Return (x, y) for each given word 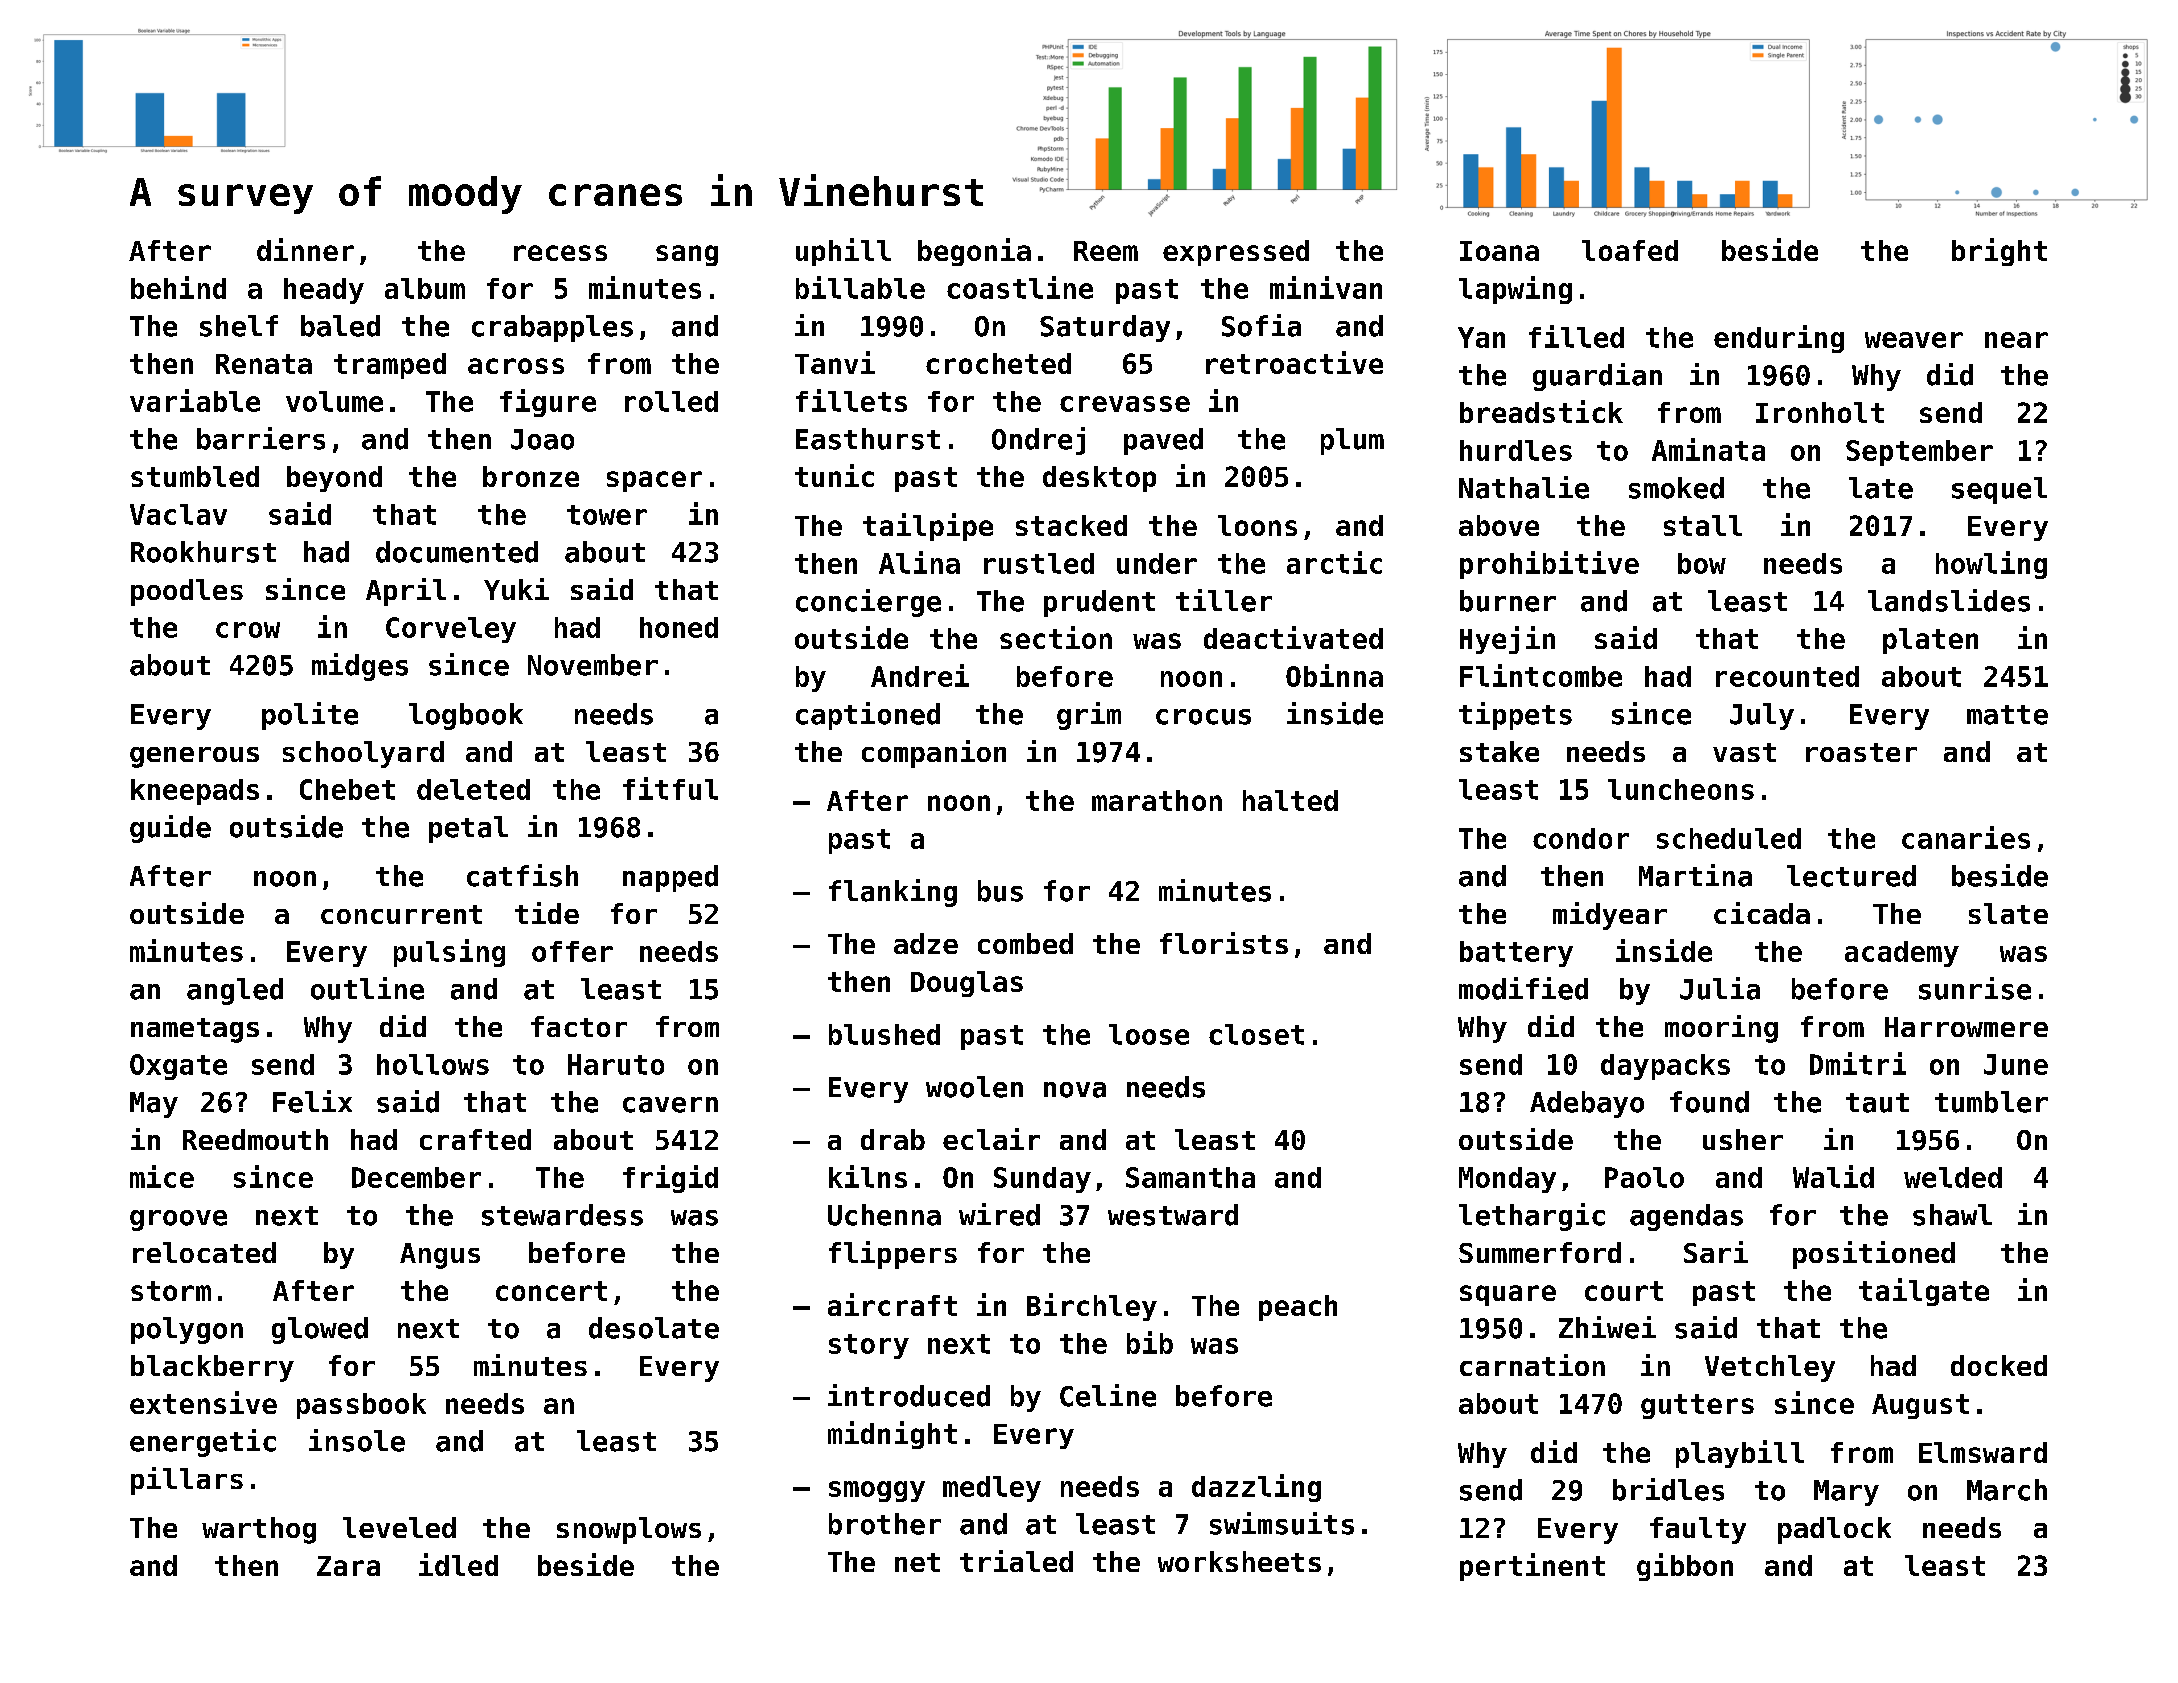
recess (560, 253)
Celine (1108, 1395)
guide (170, 829)
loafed (1630, 250)
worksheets (1239, 1561)
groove (178, 1220)
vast (1744, 752)
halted (1290, 800)
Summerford (1540, 1252)
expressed (1236, 253)
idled (458, 1564)
